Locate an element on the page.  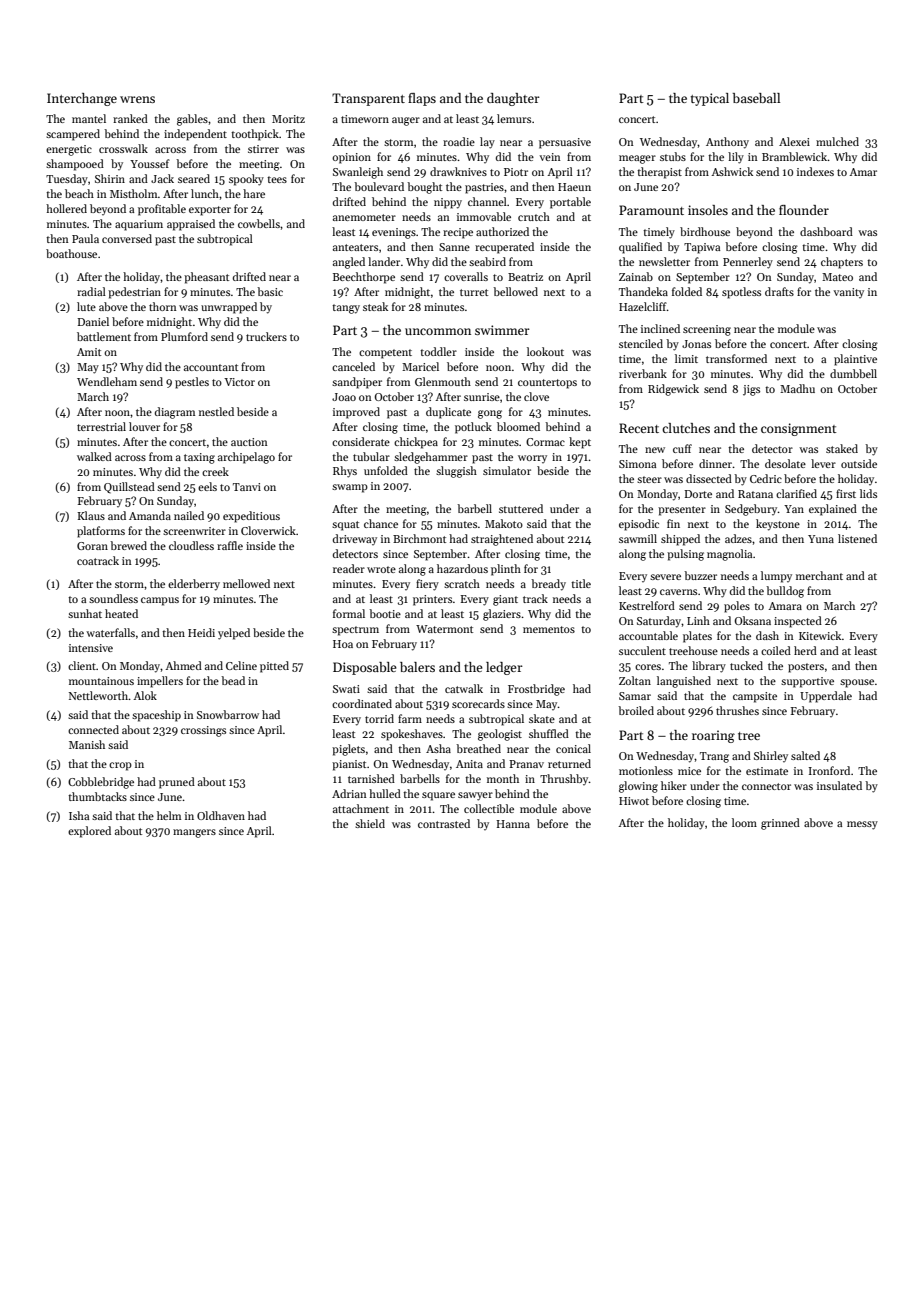
posters is located at coordinates (806, 668).
